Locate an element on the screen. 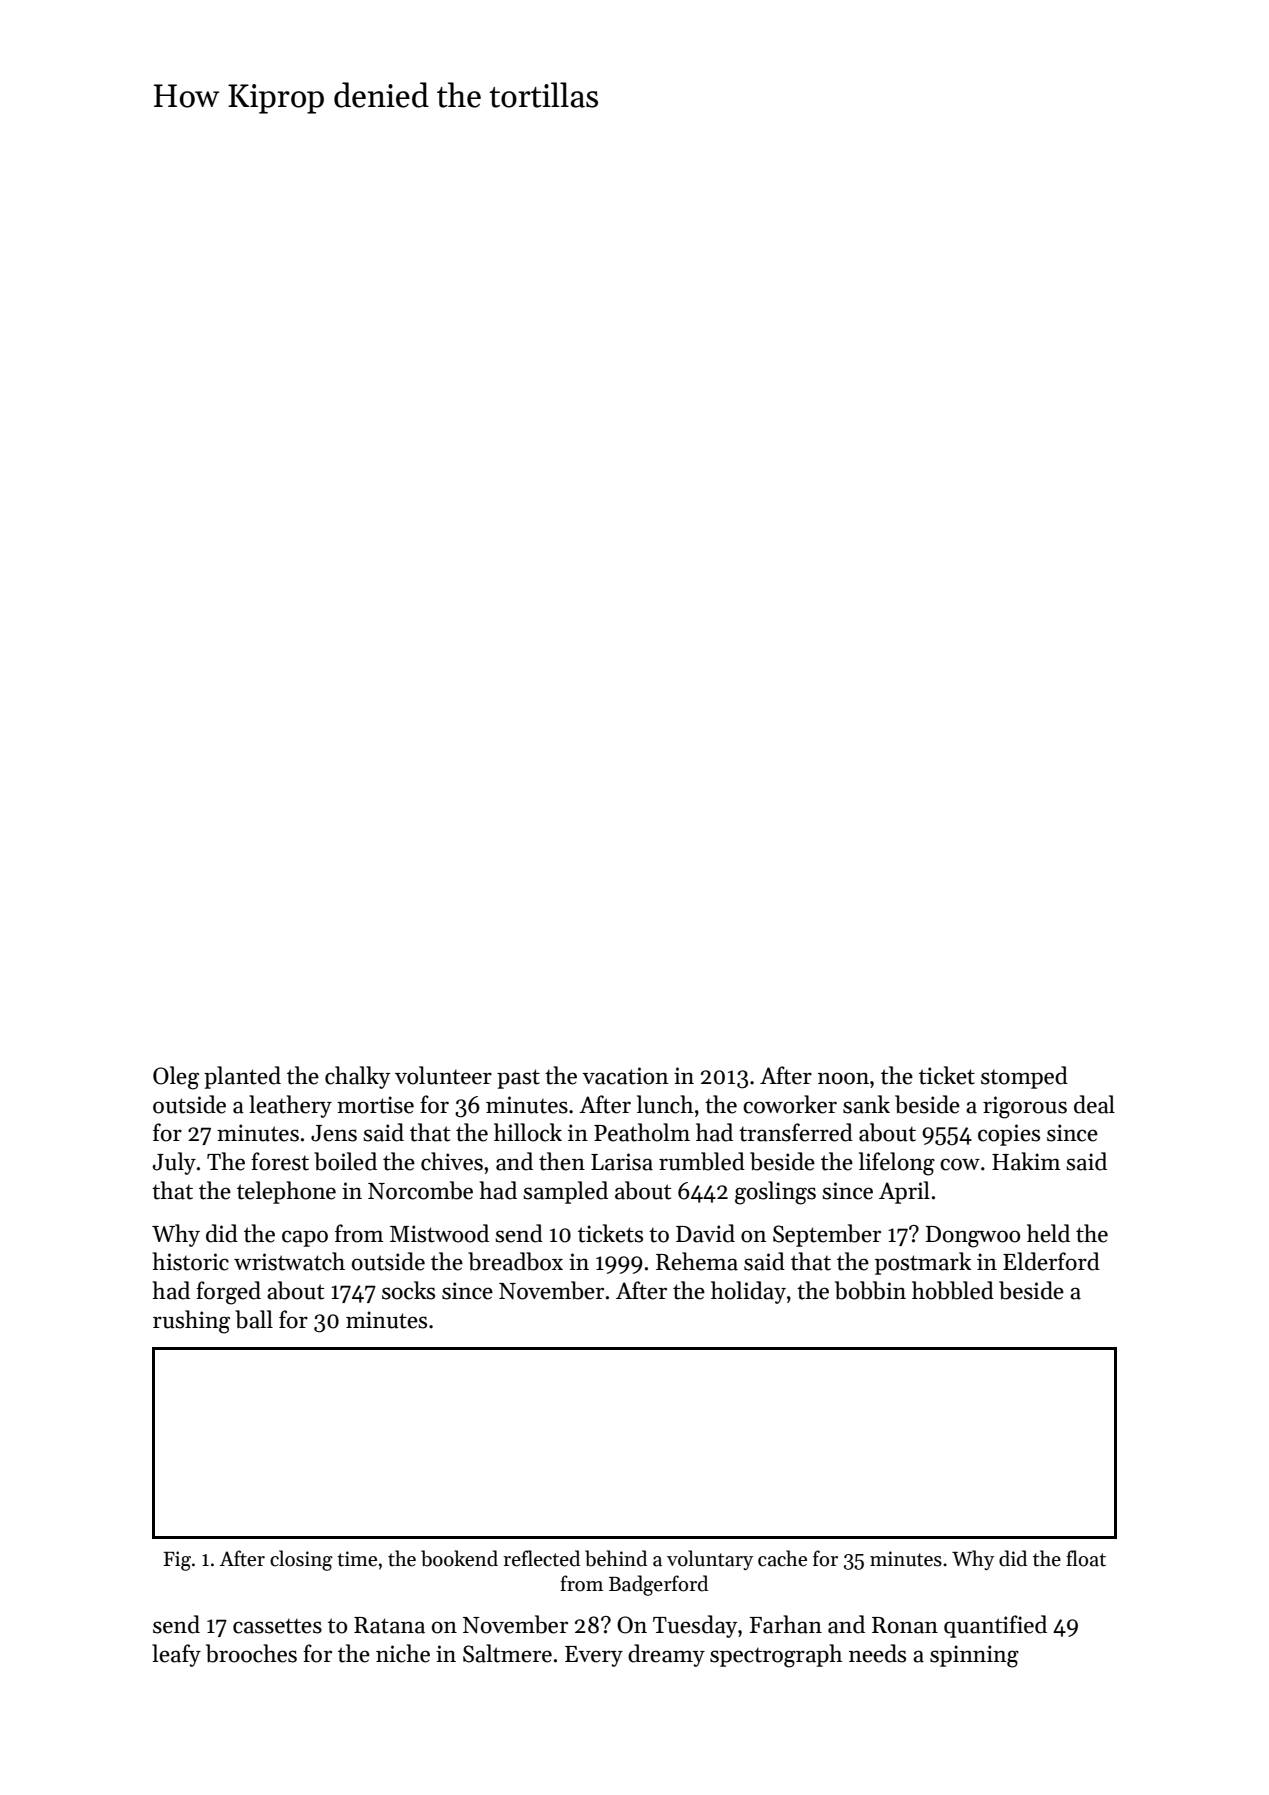 This screenshot has height=1795, width=1269. Hakim is located at coordinates (1026, 1161).
